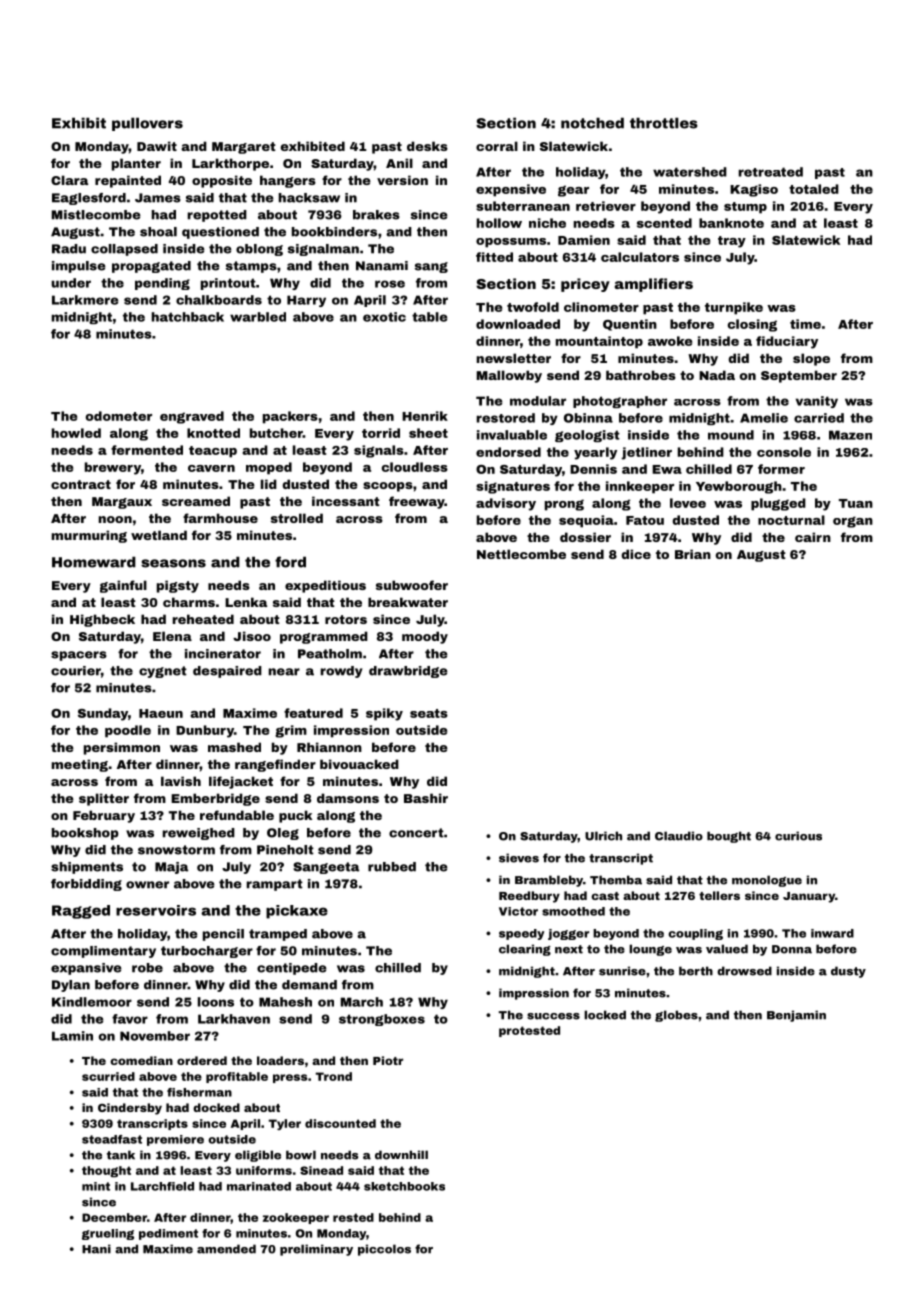  What do you see at coordinates (384, 1250) in the image?
I see `piccolos` at bounding box center [384, 1250].
